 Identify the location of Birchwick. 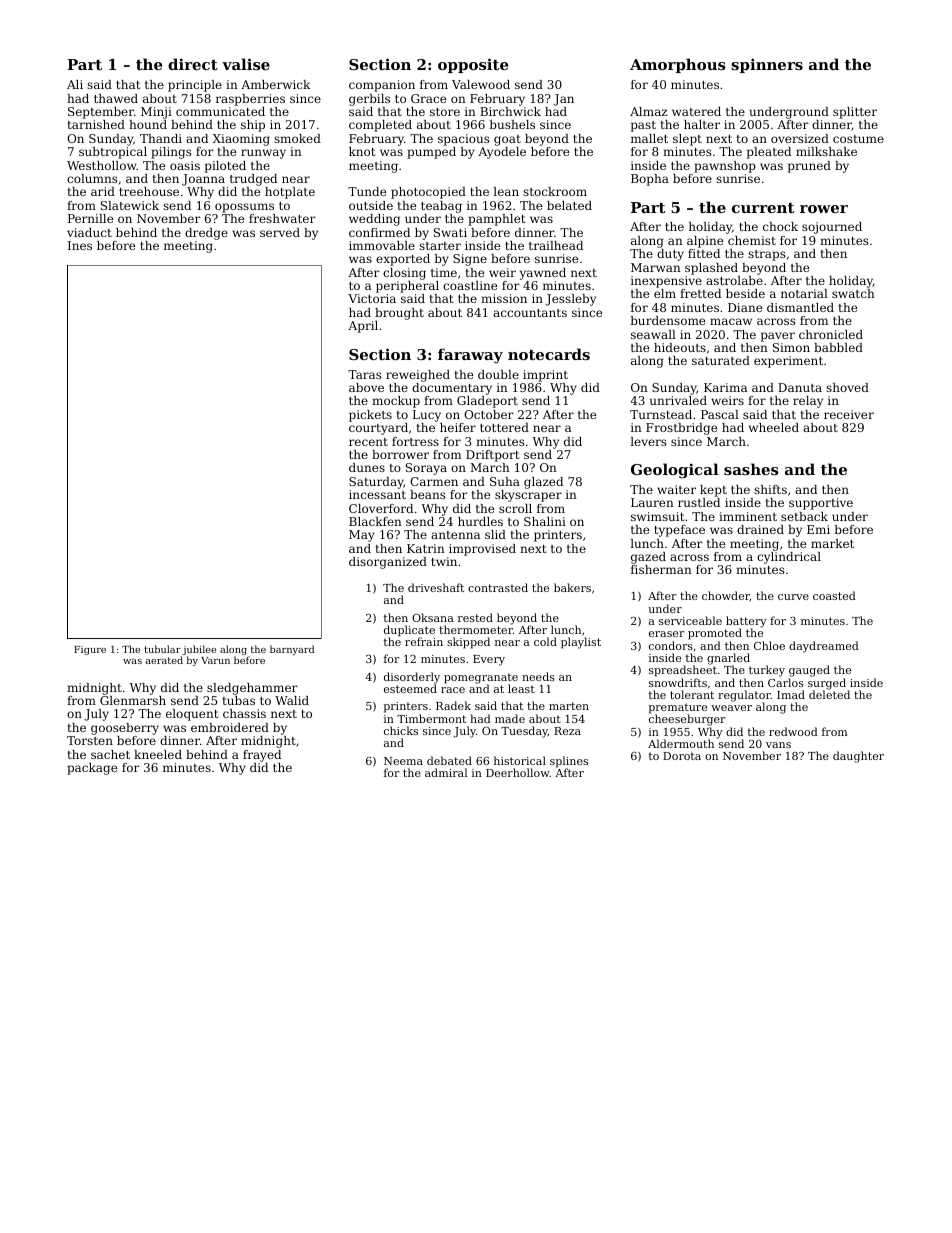
(510, 111).
